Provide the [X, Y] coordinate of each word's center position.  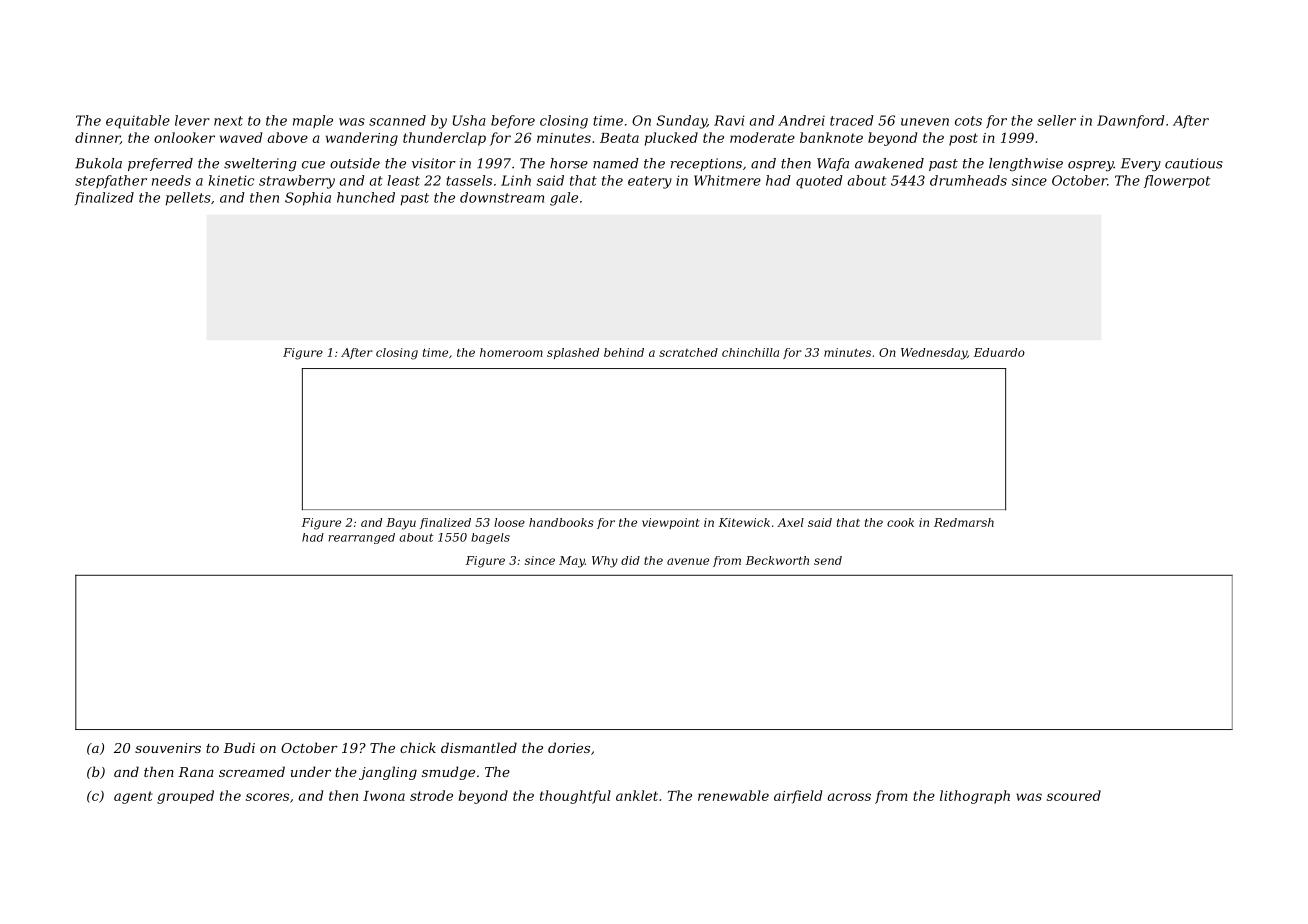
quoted [819, 182]
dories [569, 747]
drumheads [968, 180]
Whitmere [727, 180]
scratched [688, 352]
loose [509, 522]
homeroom [511, 352]
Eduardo [999, 352]
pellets [188, 199]
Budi [239, 747]
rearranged [362, 538]
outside [355, 163]
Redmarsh [964, 522]
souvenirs [168, 748]
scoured [1074, 795]
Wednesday [934, 354]
